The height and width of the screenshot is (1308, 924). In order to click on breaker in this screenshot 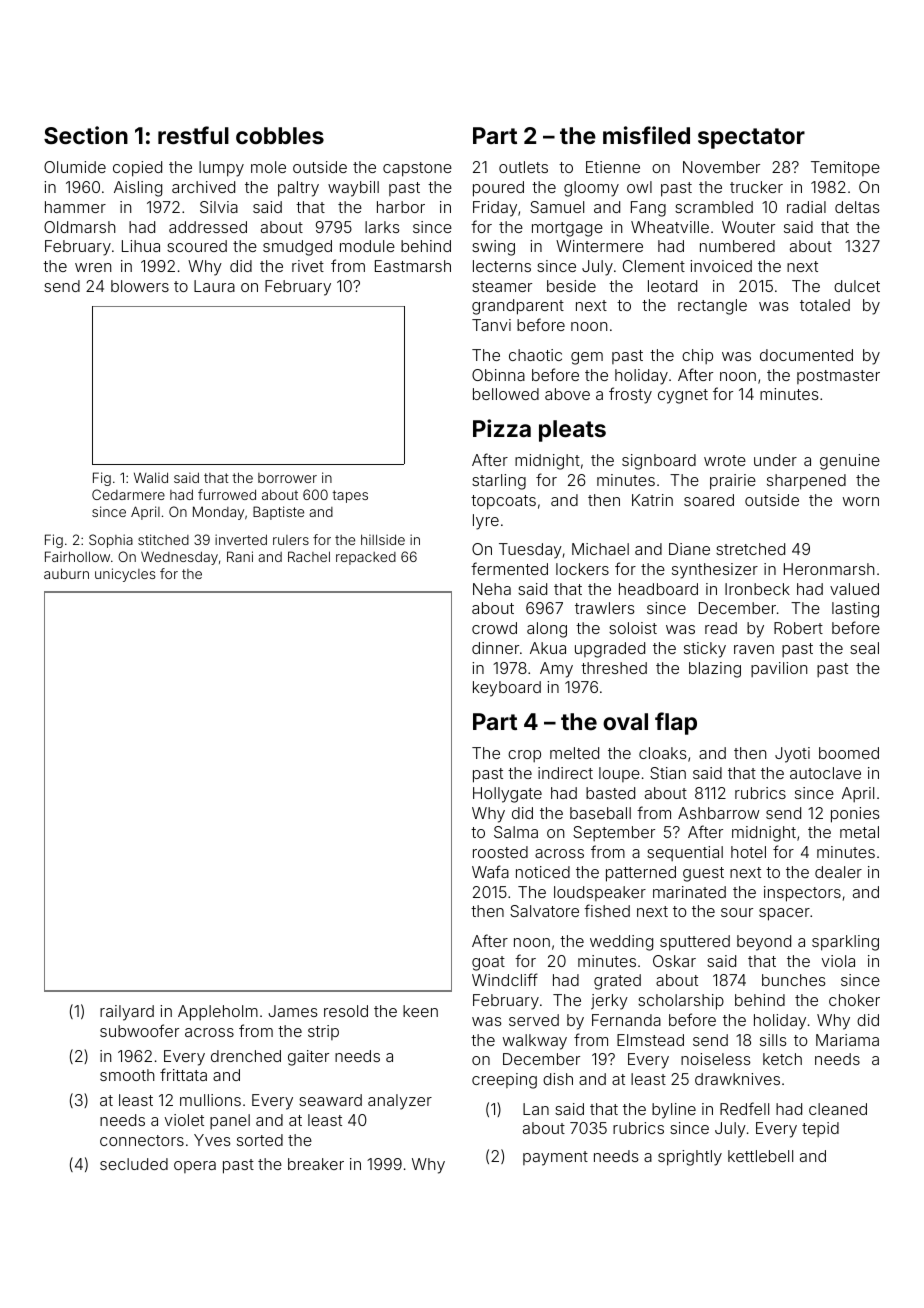, I will do `click(316, 1164)`.
